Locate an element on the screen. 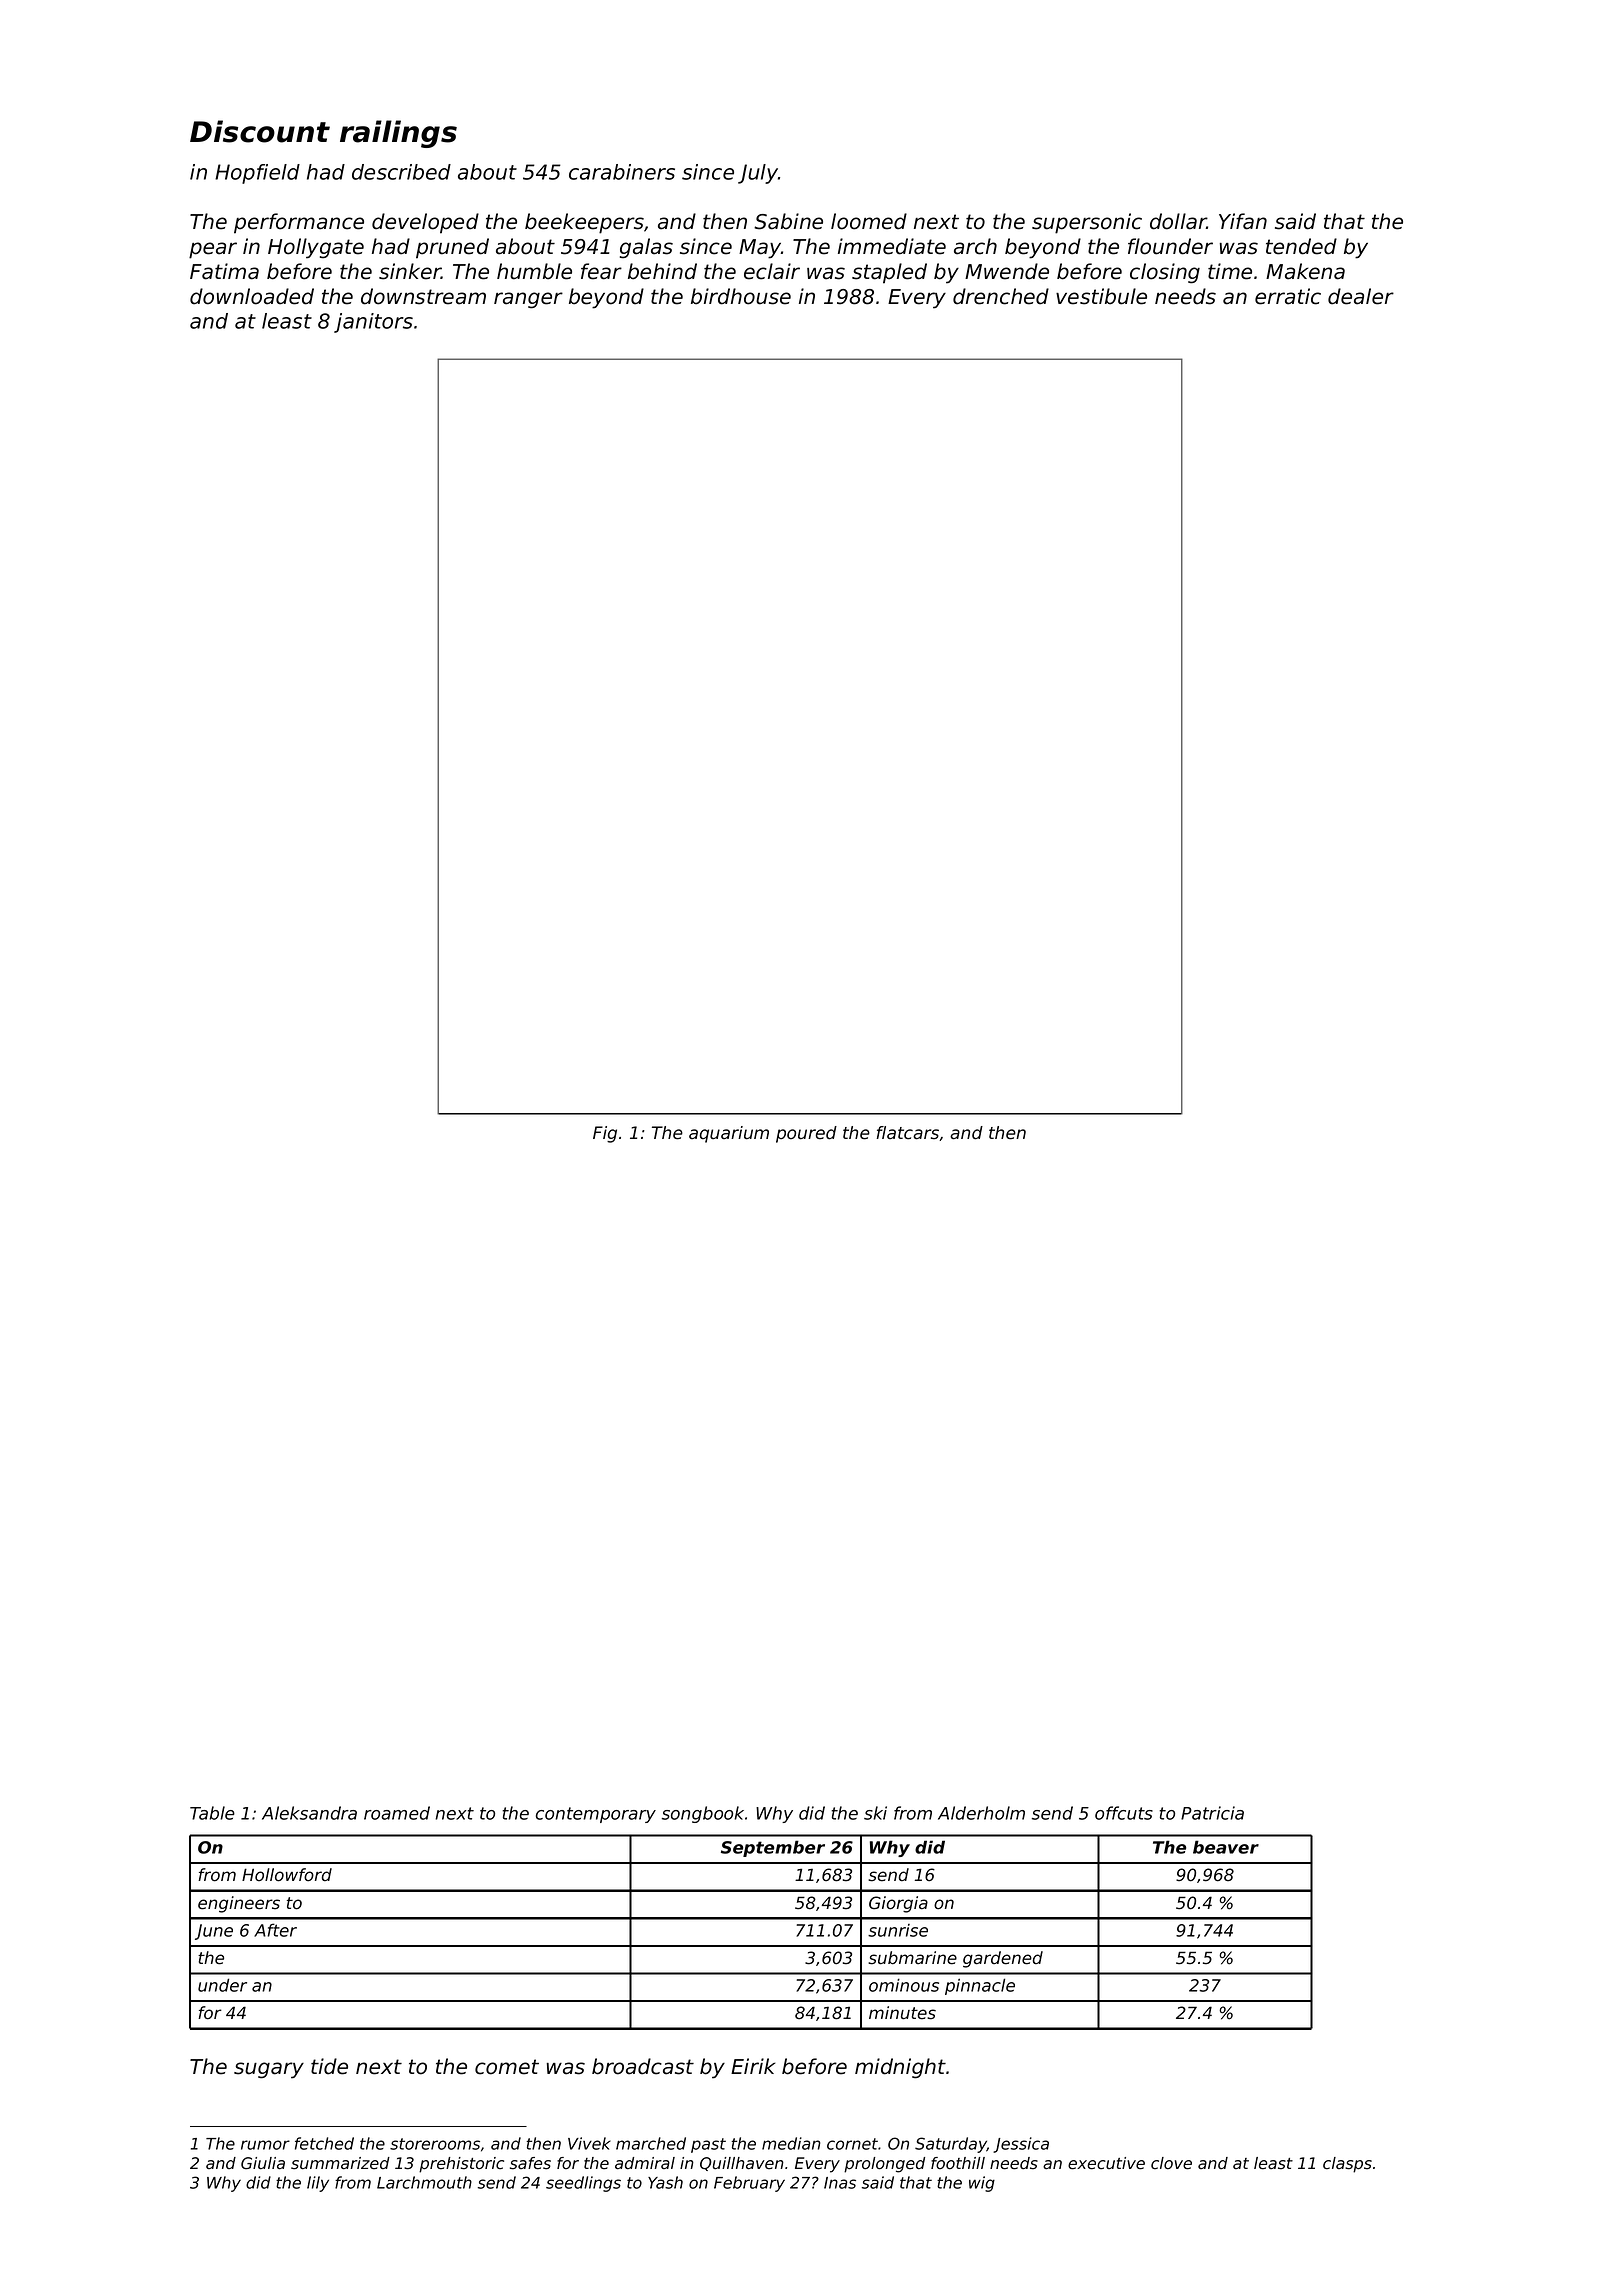 The image size is (1620, 2292). Fatima is located at coordinates (224, 271).
